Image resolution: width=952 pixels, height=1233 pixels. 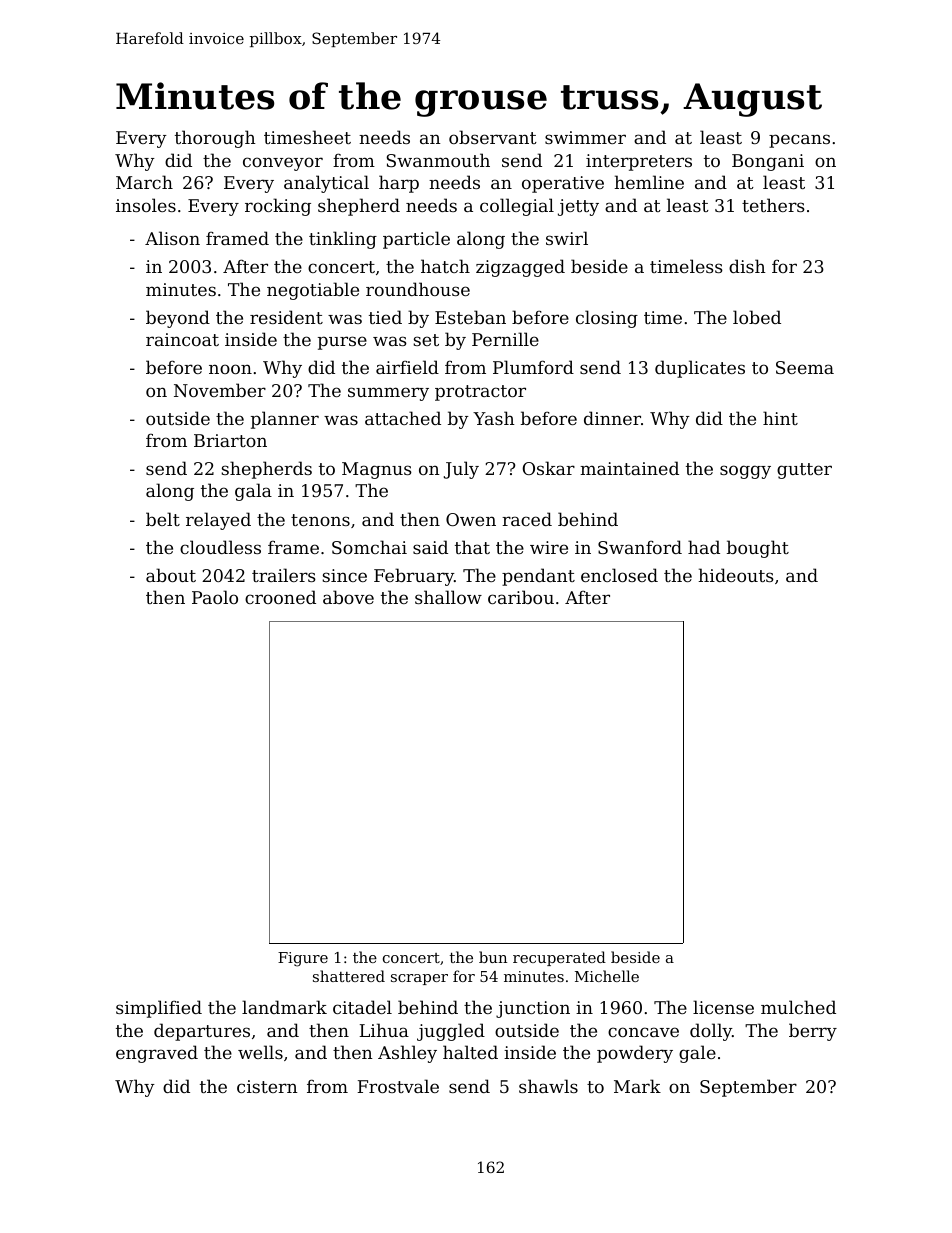 I want to click on caribou, so click(x=521, y=597).
